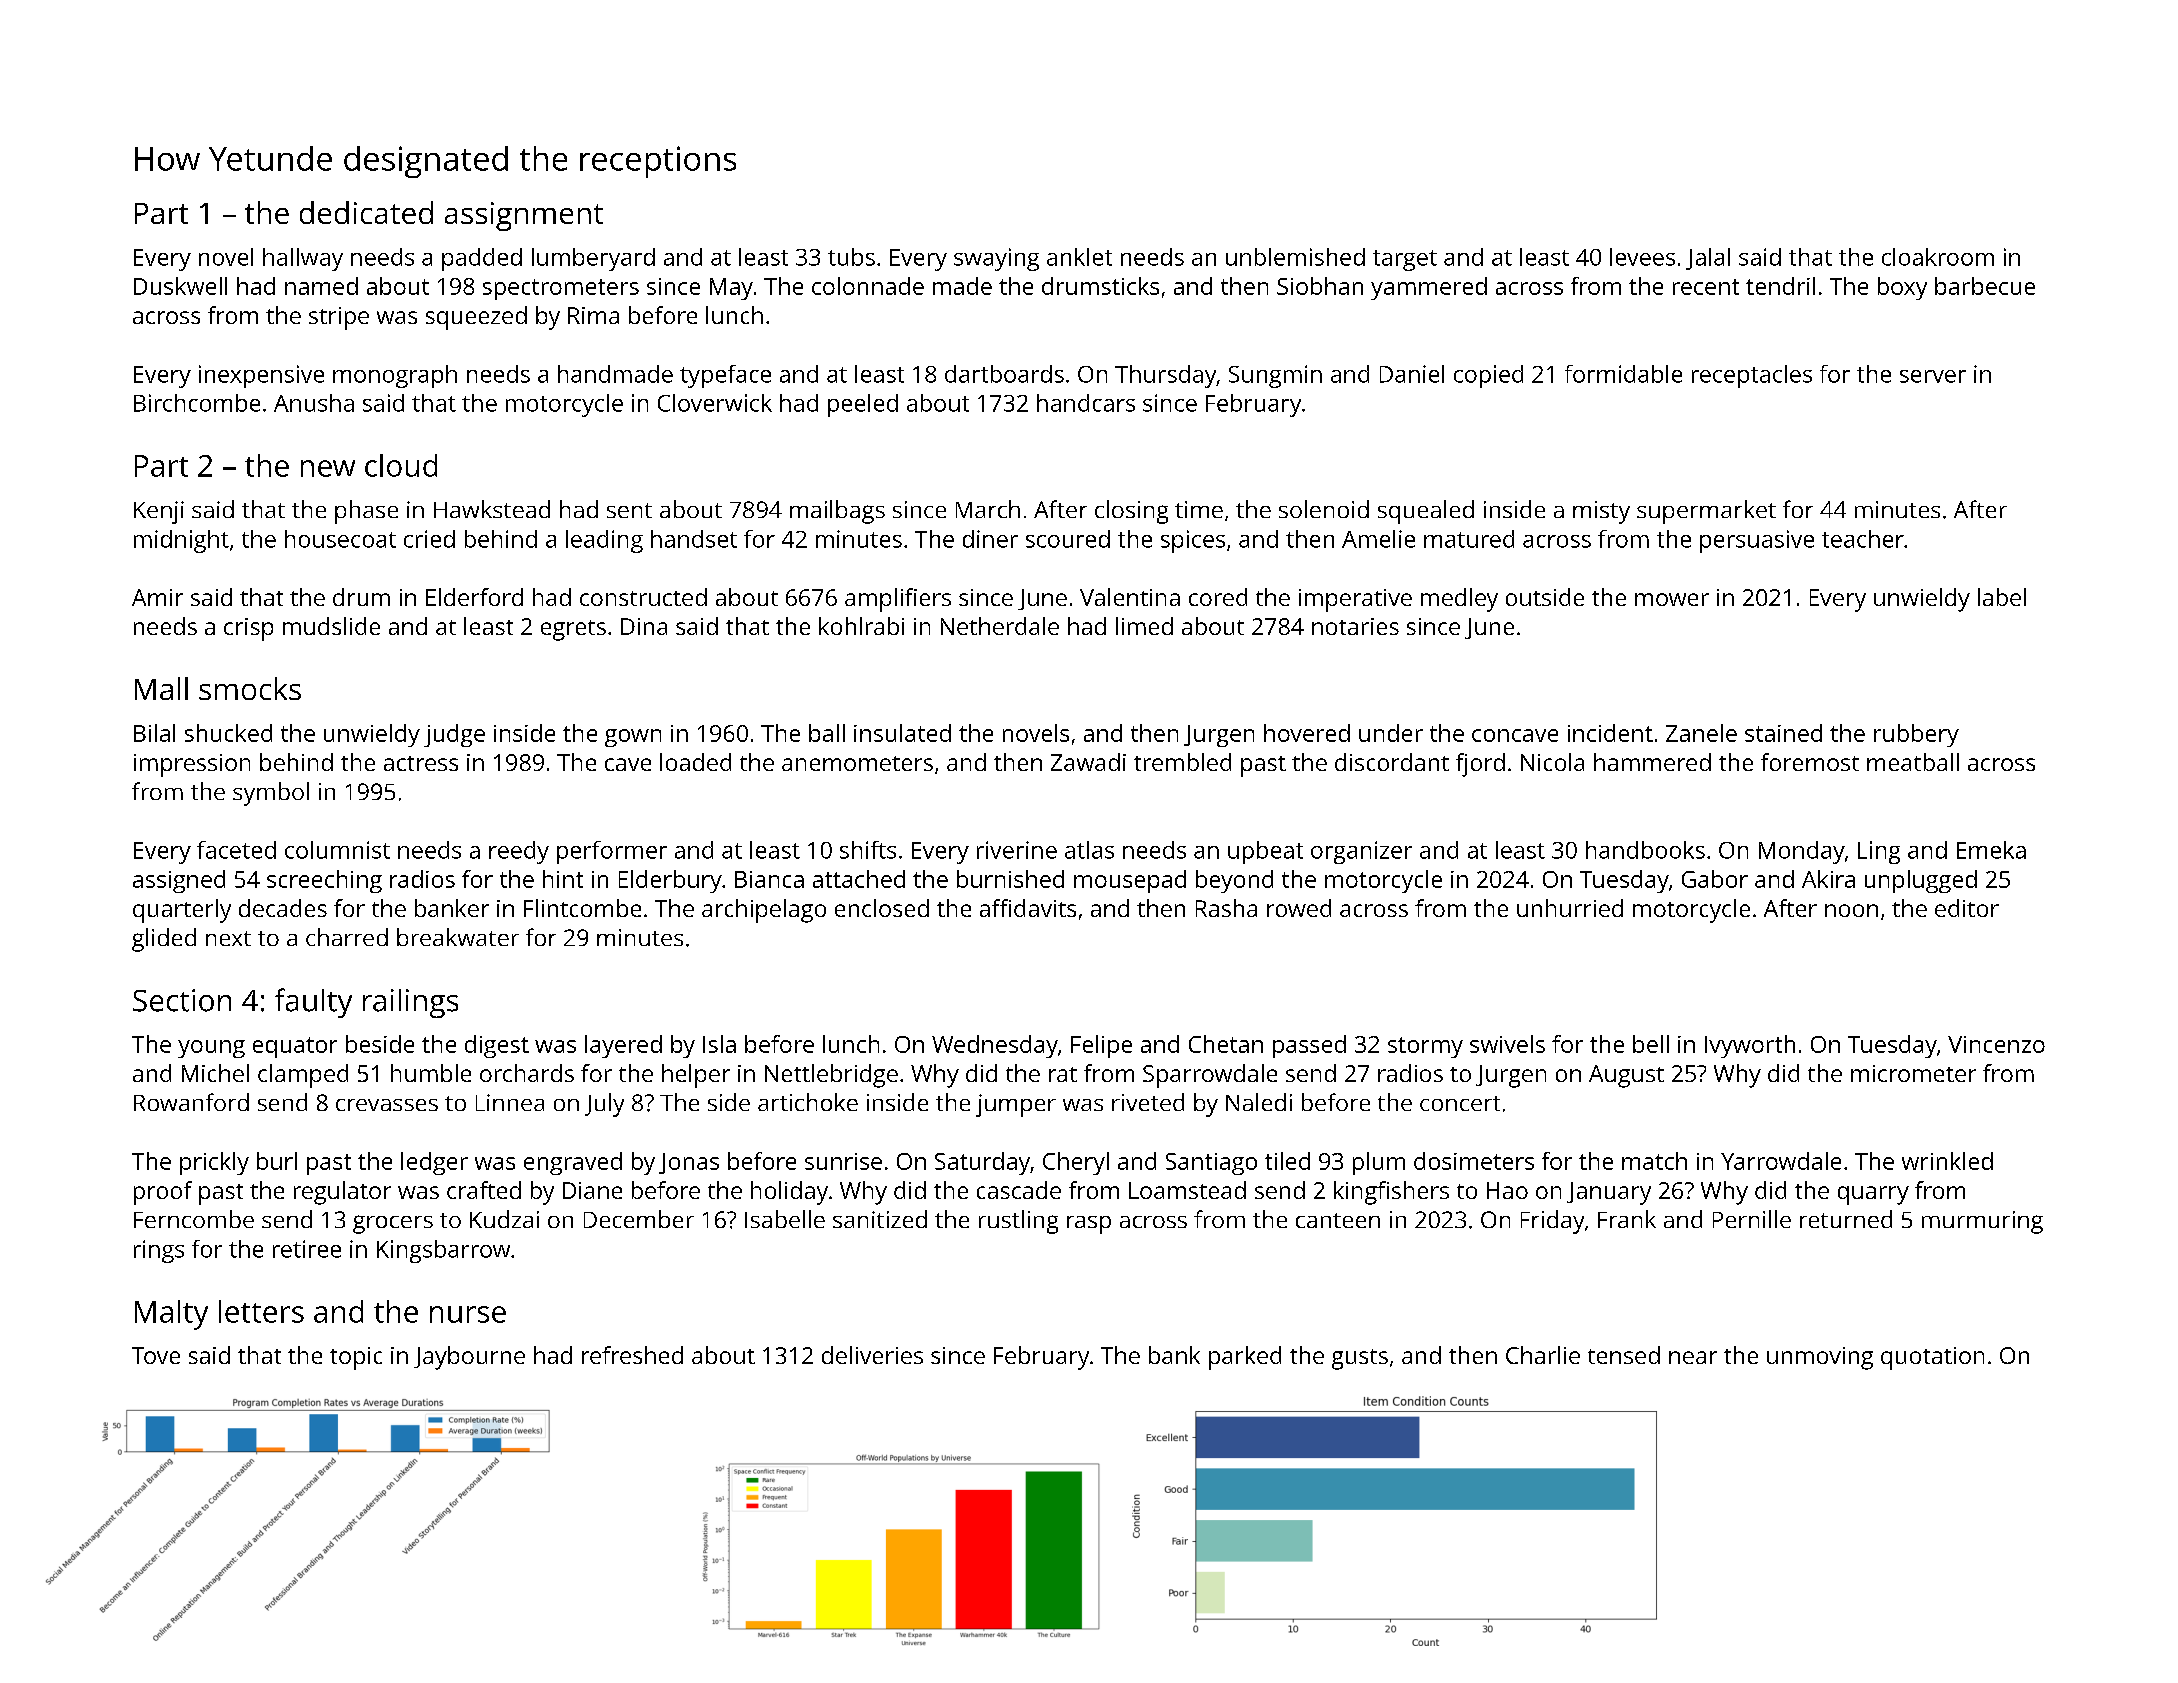 Image resolution: width=2178 pixels, height=1683 pixels. What do you see at coordinates (1672, 599) in the page?
I see `mower` at bounding box center [1672, 599].
